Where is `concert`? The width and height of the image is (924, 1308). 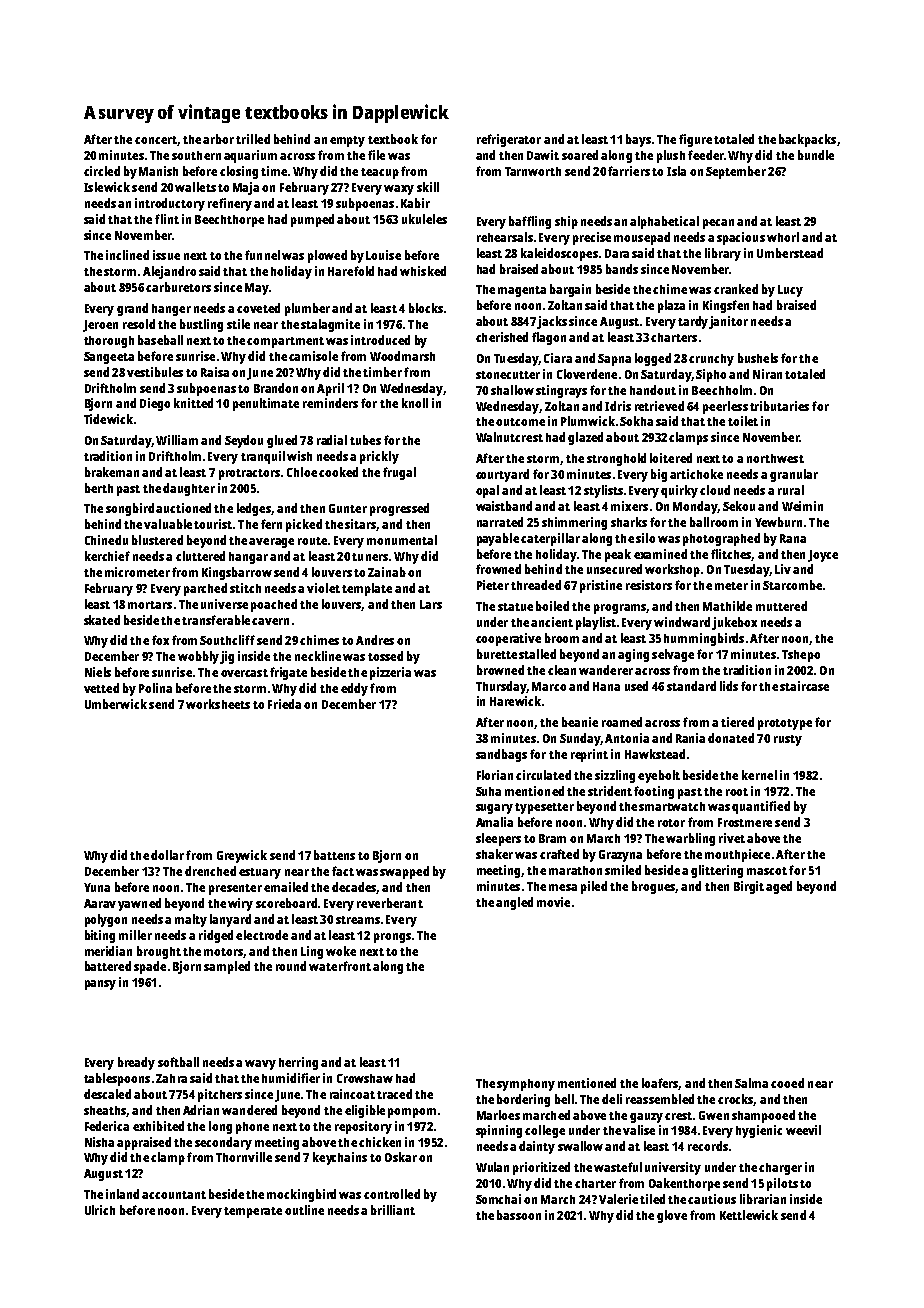
concert is located at coordinates (156, 140).
